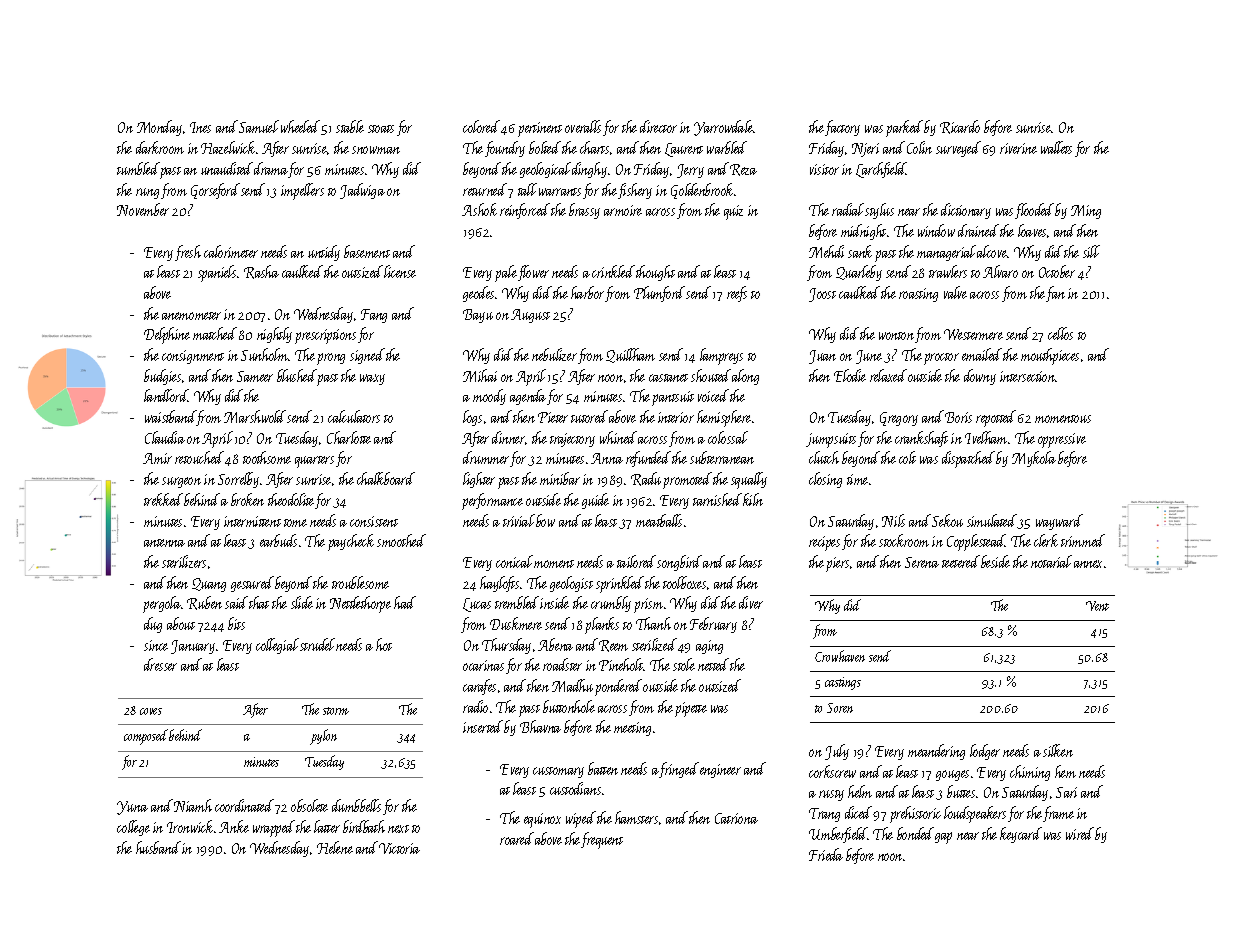  I want to click on pipette, so click(691, 709).
